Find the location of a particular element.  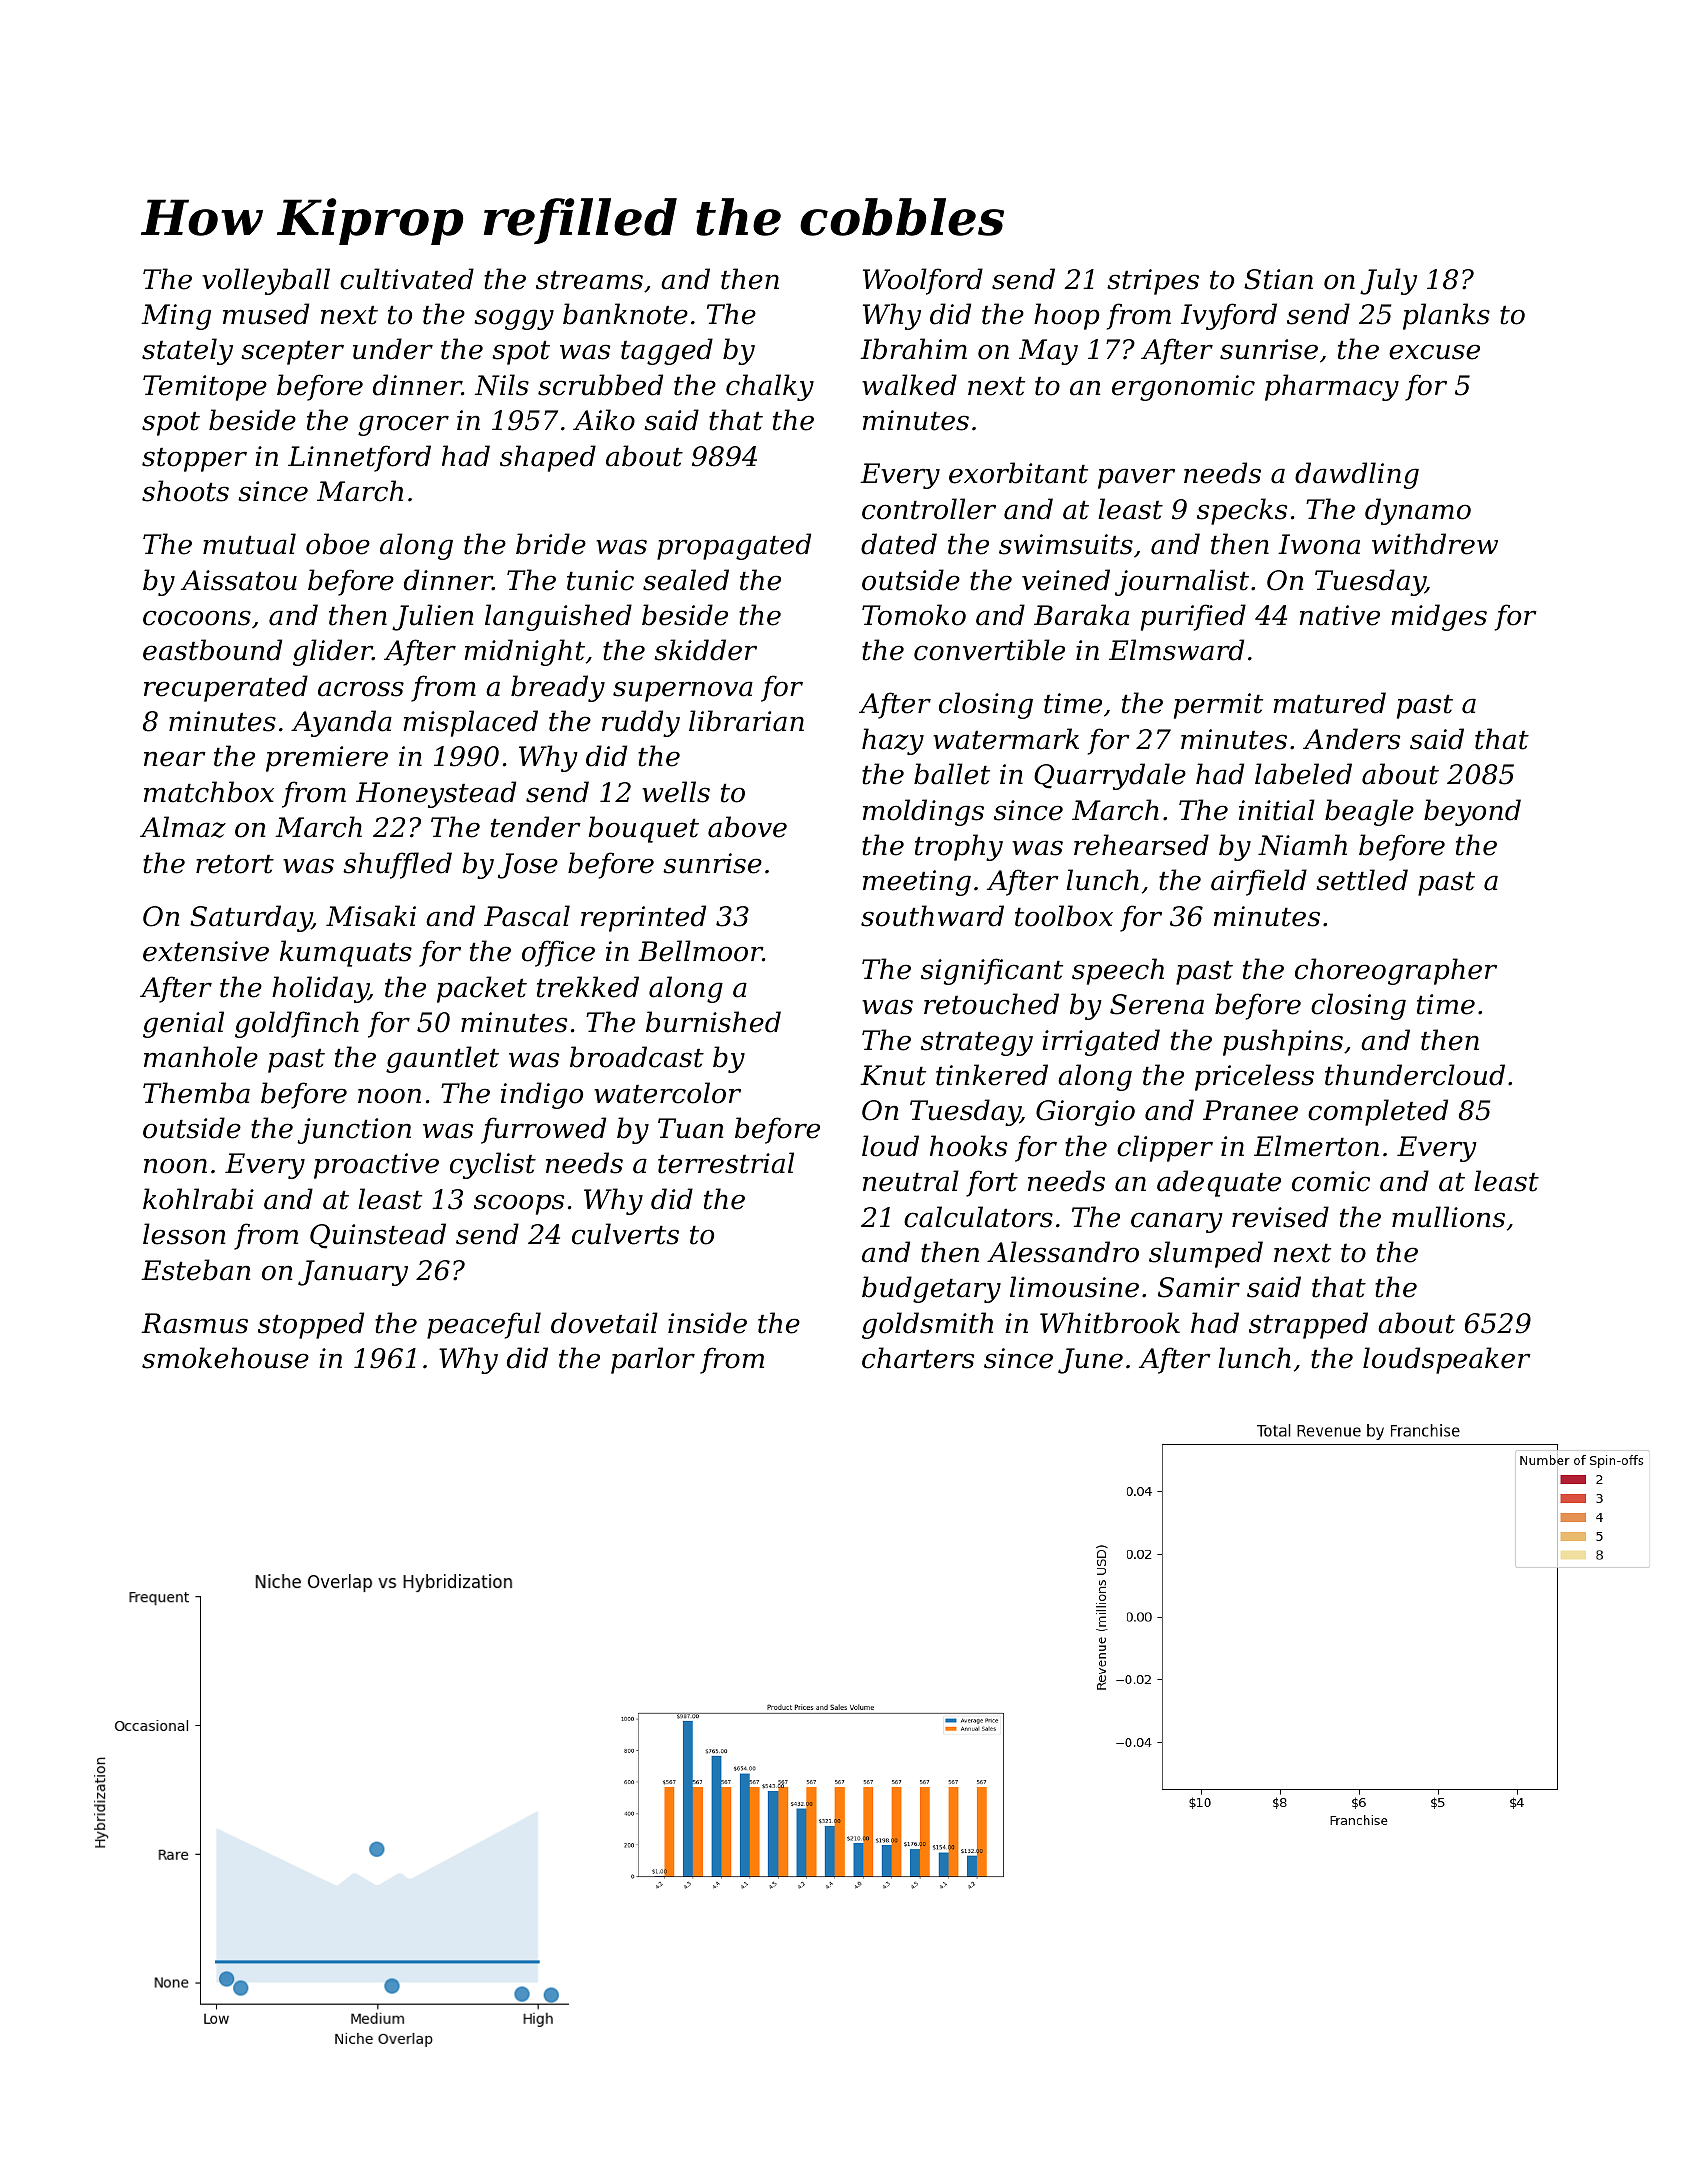

Almaz is located at coordinates (183, 827).
